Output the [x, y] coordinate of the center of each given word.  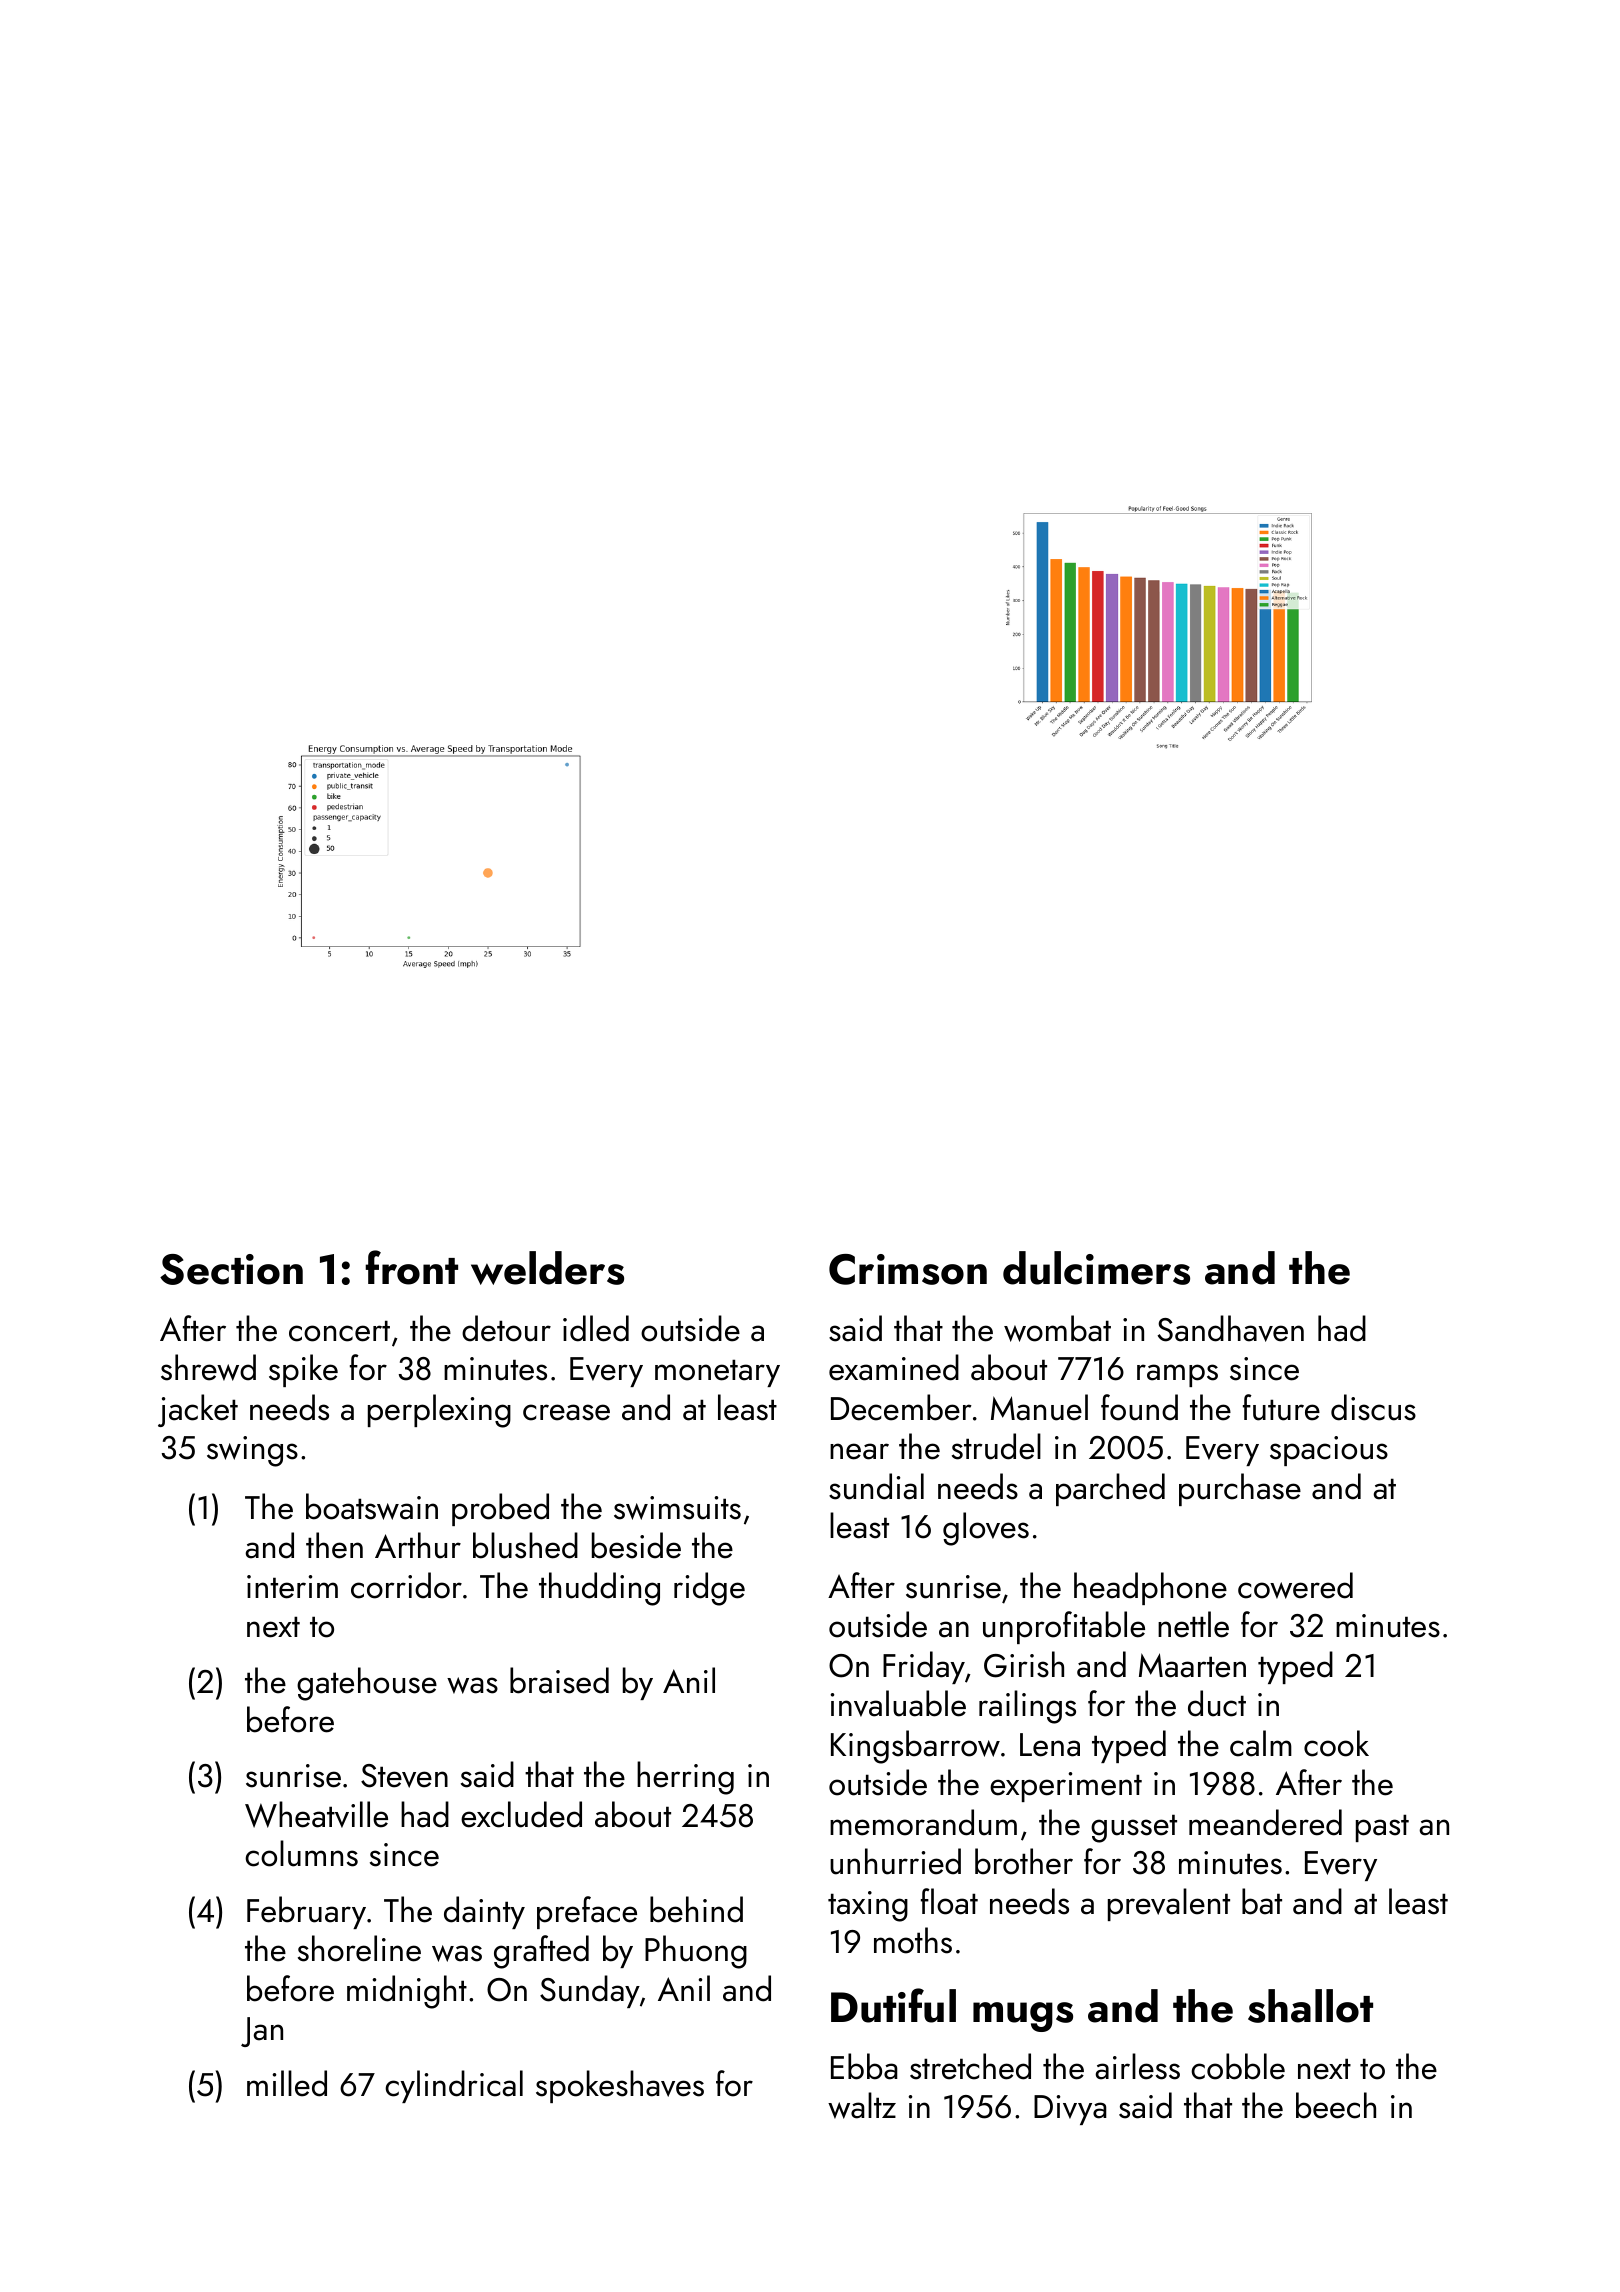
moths [913, 1940]
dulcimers [1096, 1268]
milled [287, 2083]
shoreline [359, 1948]
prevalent [1169, 1904]
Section [231, 1269]
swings [252, 1451]
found [1139, 1407]
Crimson [908, 1269]
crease [566, 1412]
